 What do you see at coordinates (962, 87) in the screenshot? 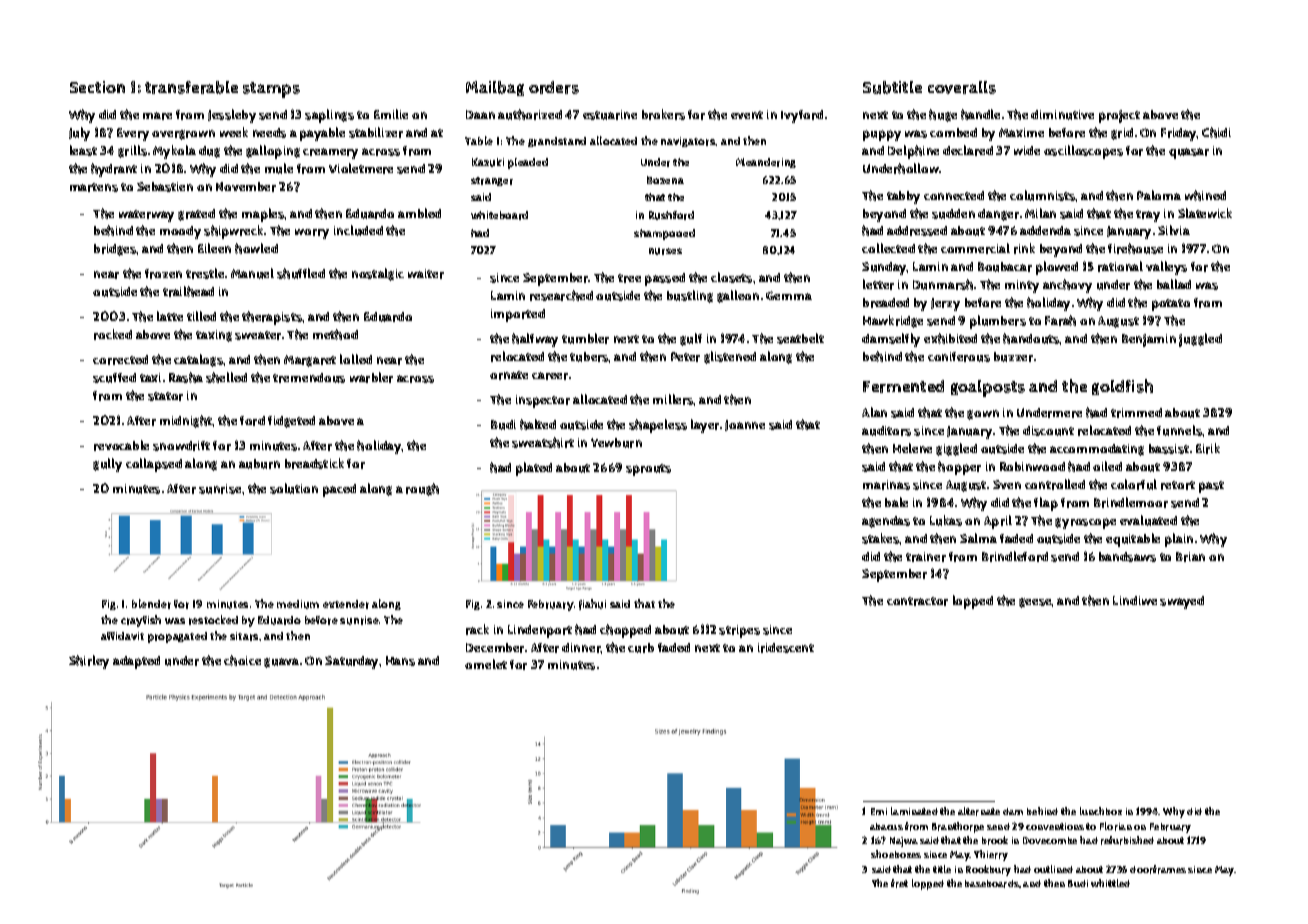
I see `coveralls` at bounding box center [962, 87].
